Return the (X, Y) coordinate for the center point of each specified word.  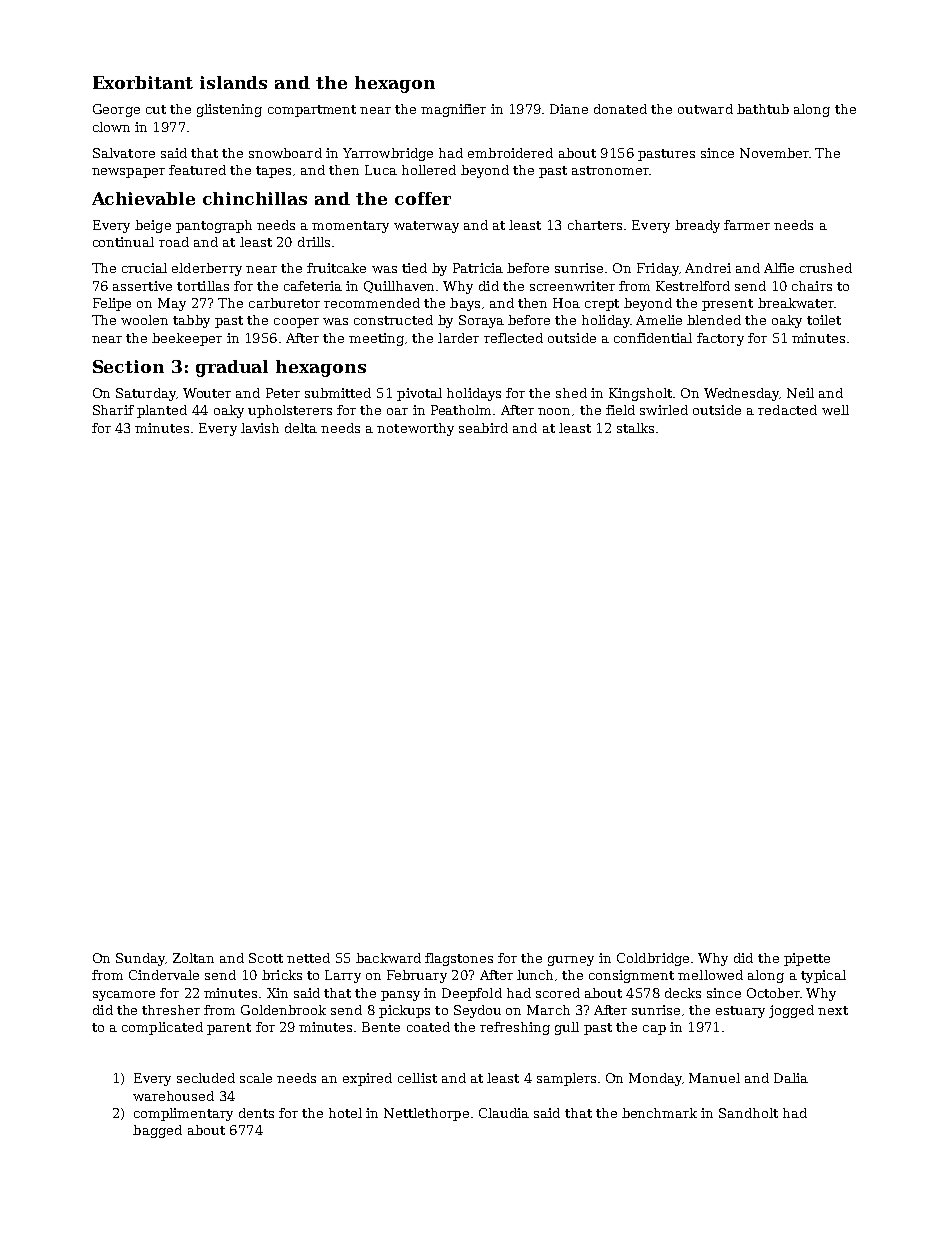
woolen (144, 320)
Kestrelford (693, 286)
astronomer (610, 170)
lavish (260, 428)
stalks (635, 428)
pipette (807, 959)
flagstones (459, 959)
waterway (426, 227)
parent (229, 1029)
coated (428, 1027)
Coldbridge (653, 959)
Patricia (478, 268)
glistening (229, 110)
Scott (266, 958)
